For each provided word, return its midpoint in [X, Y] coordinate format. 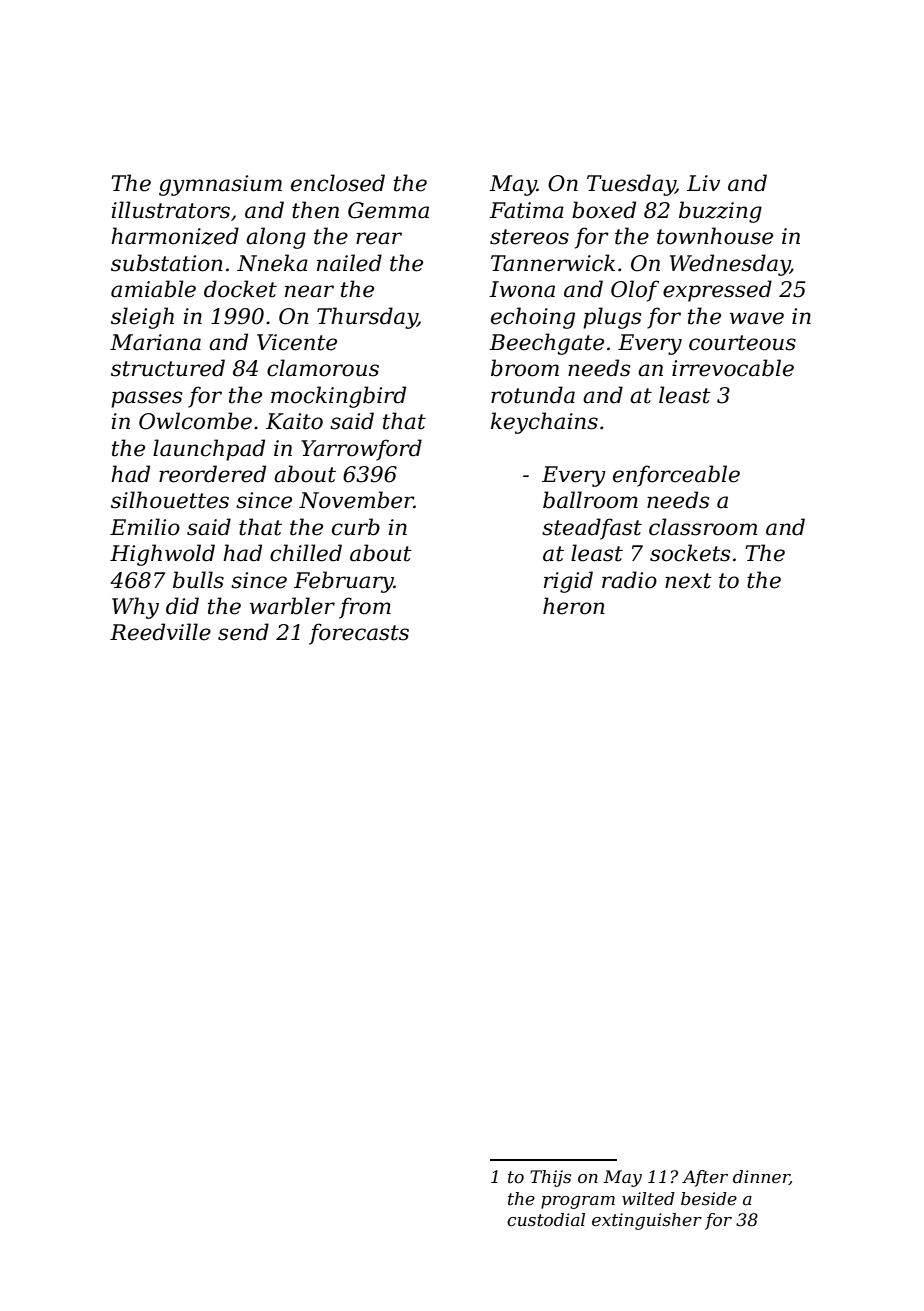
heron [574, 606]
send [243, 632]
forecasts [359, 634]
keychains [544, 423]
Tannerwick [553, 263]
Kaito [294, 421]
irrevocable [733, 368]
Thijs [550, 1178]
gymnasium [220, 185]
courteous [742, 343]
